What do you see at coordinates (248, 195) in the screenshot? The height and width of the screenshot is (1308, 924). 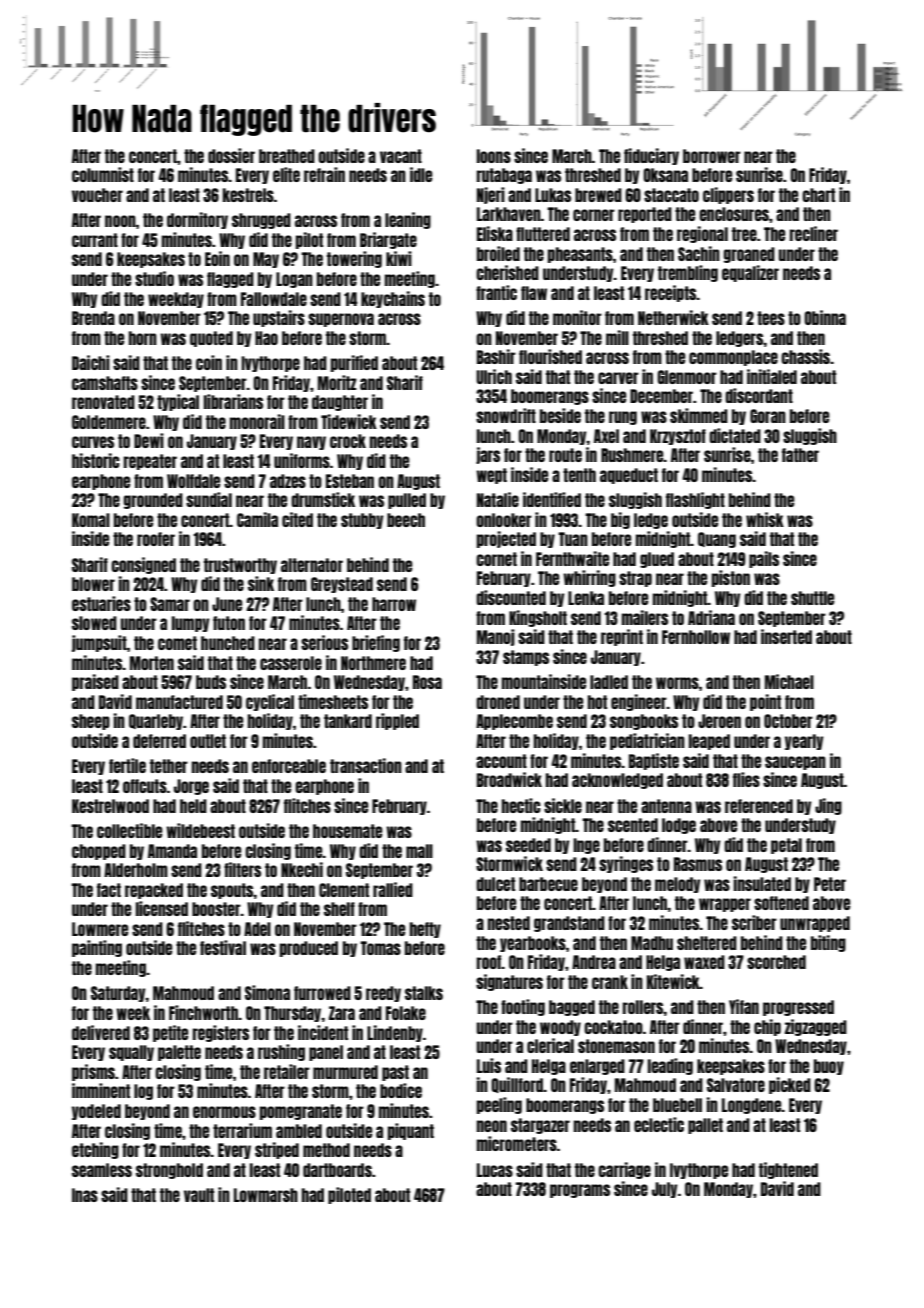 I see `kestrels` at bounding box center [248, 195].
